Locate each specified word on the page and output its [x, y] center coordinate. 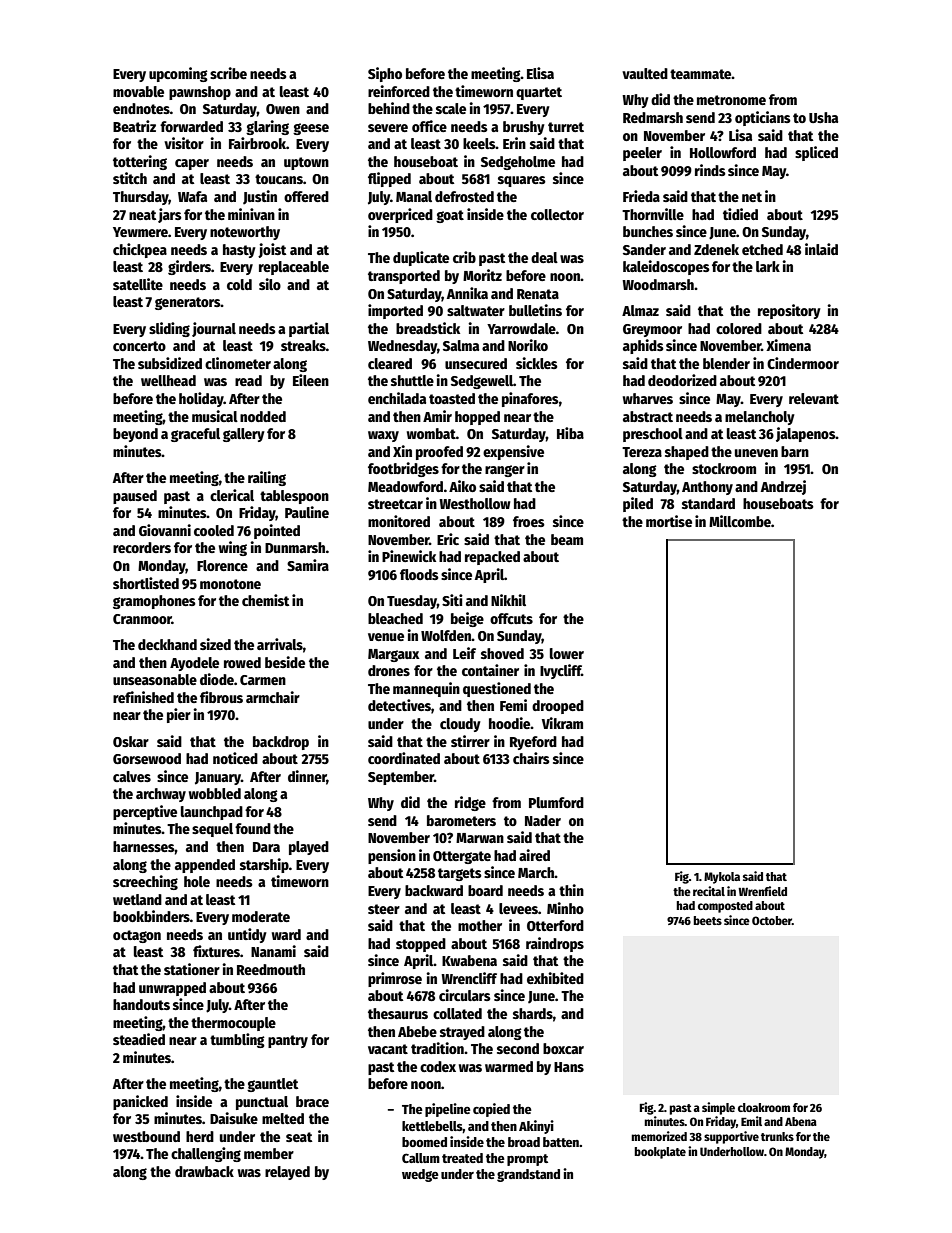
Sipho [385, 74]
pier [179, 715]
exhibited [555, 978]
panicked [140, 1102]
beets [707, 920]
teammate [701, 74]
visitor [184, 143]
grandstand [528, 1175]
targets [460, 874]
